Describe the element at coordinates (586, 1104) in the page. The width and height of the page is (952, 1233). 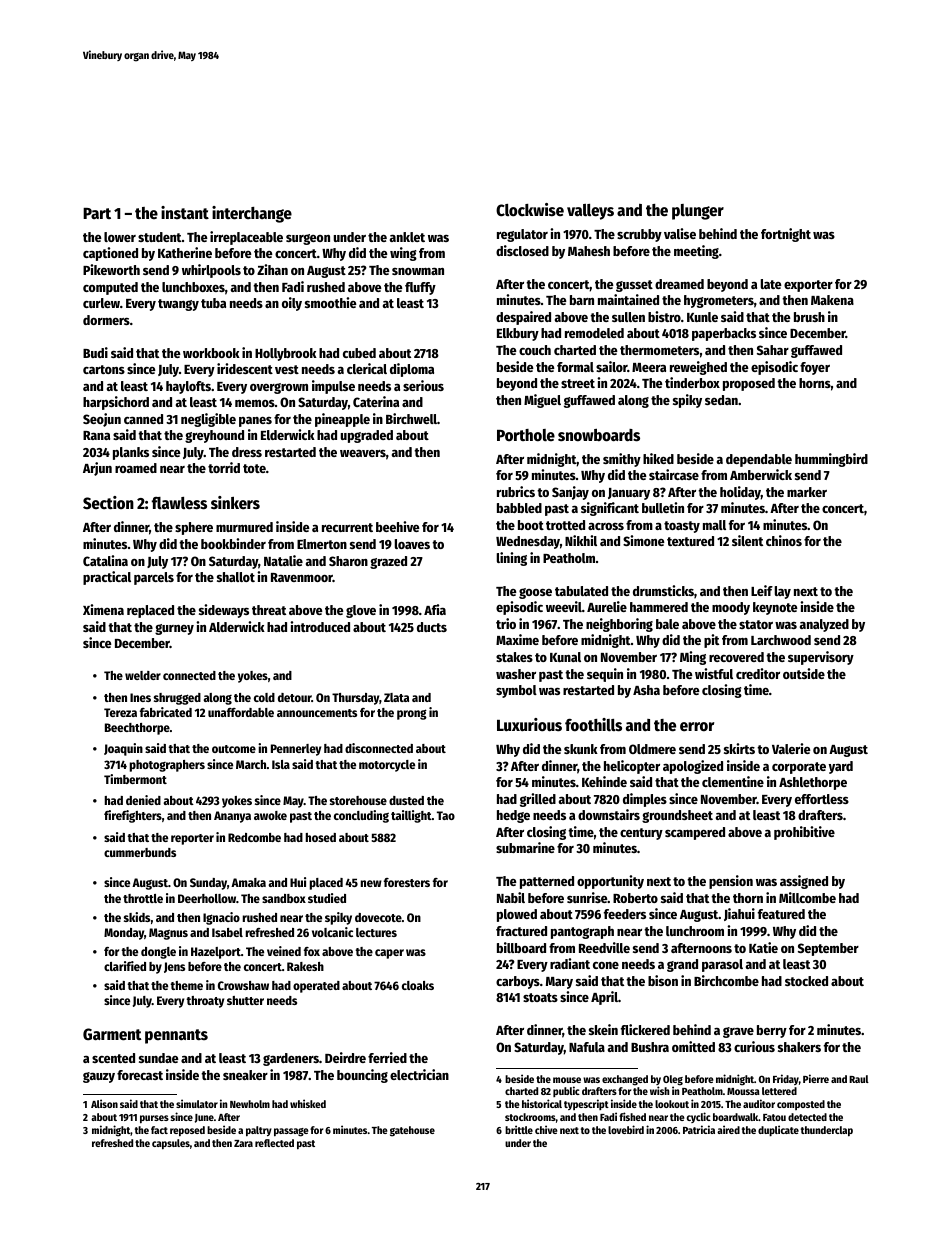
I see `typescript` at that location.
